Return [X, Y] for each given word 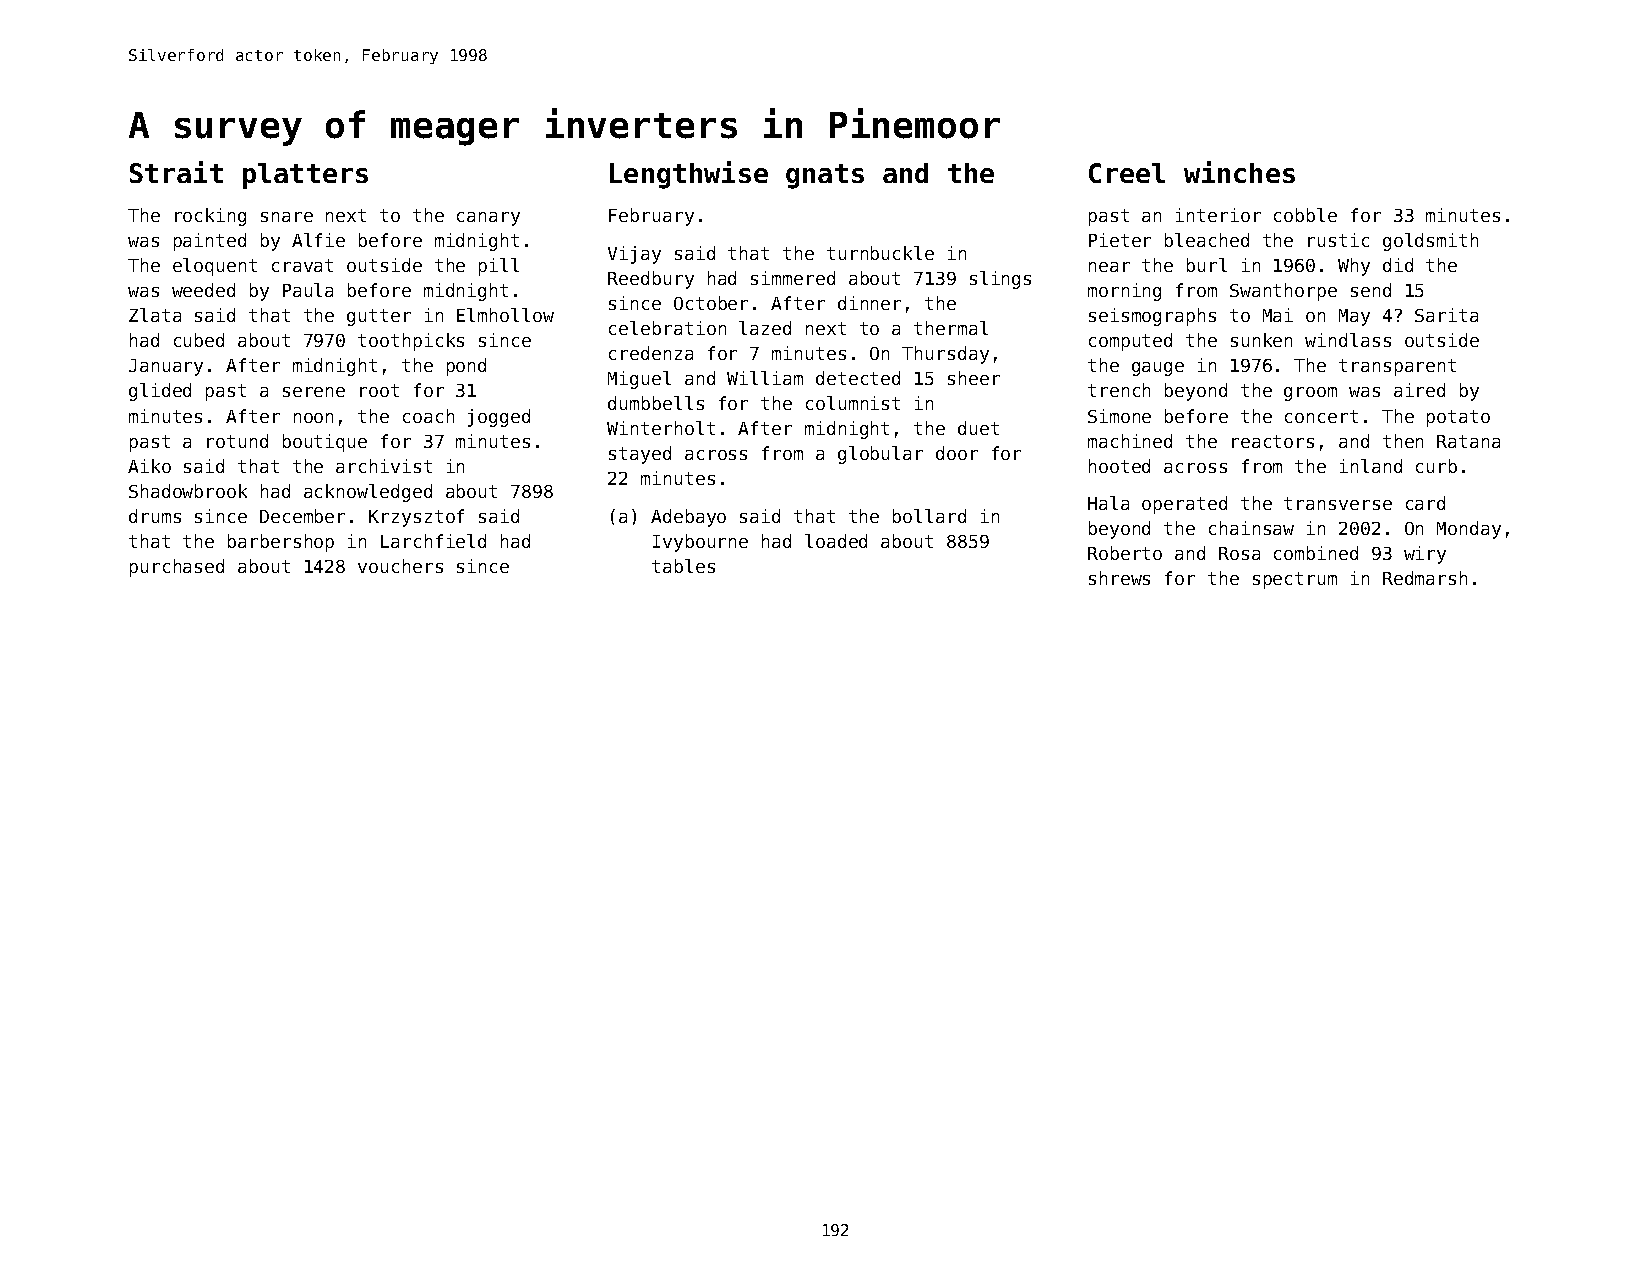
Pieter [1120, 240]
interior [1218, 215]
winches [1239, 172]
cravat [302, 265]
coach [428, 416]
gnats [825, 176]
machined [1130, 441]
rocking [210, 217]
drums [155, 516]
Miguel [639, 380]
